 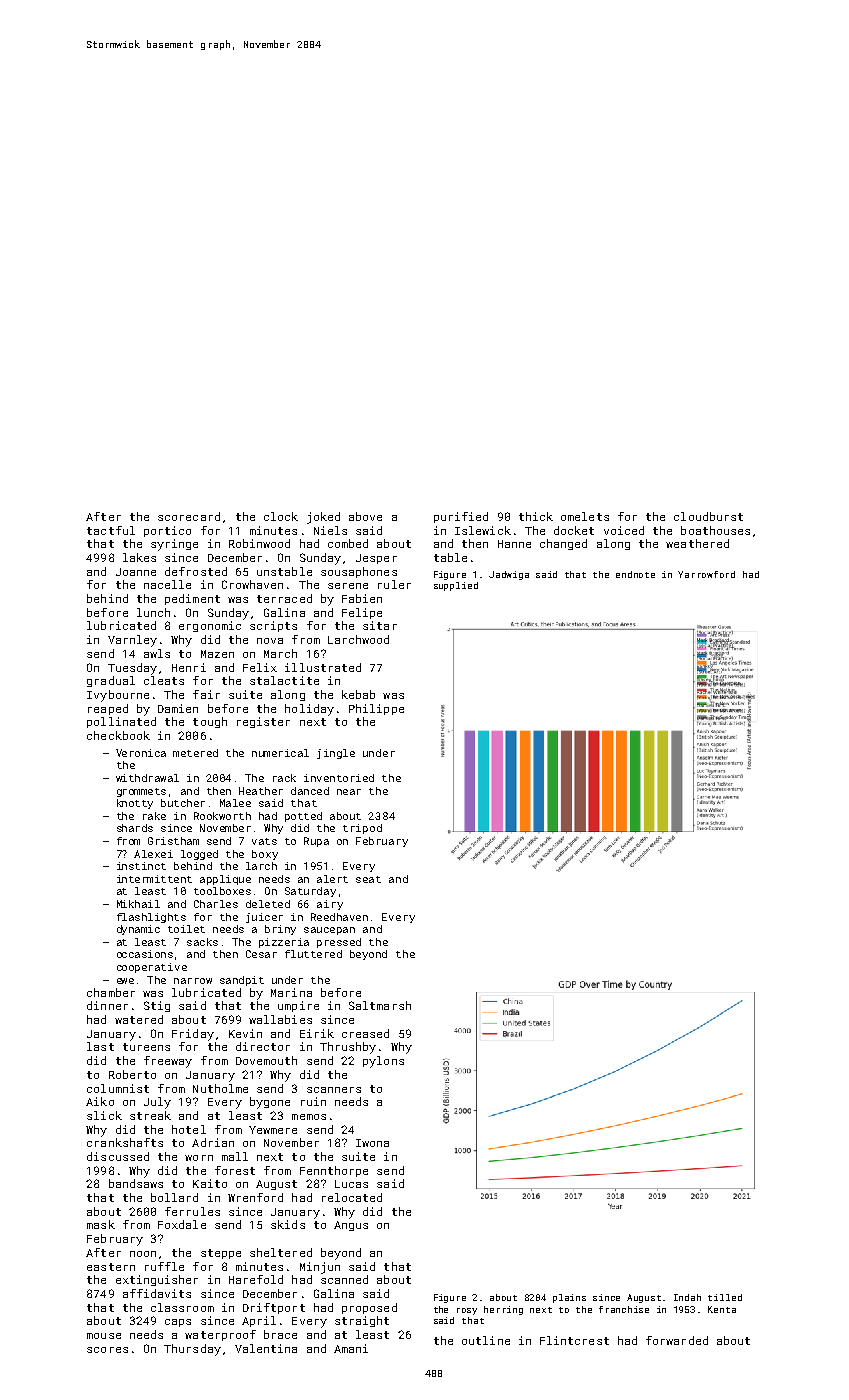 I want to click on Joanne, so click(x=136, y=572).
